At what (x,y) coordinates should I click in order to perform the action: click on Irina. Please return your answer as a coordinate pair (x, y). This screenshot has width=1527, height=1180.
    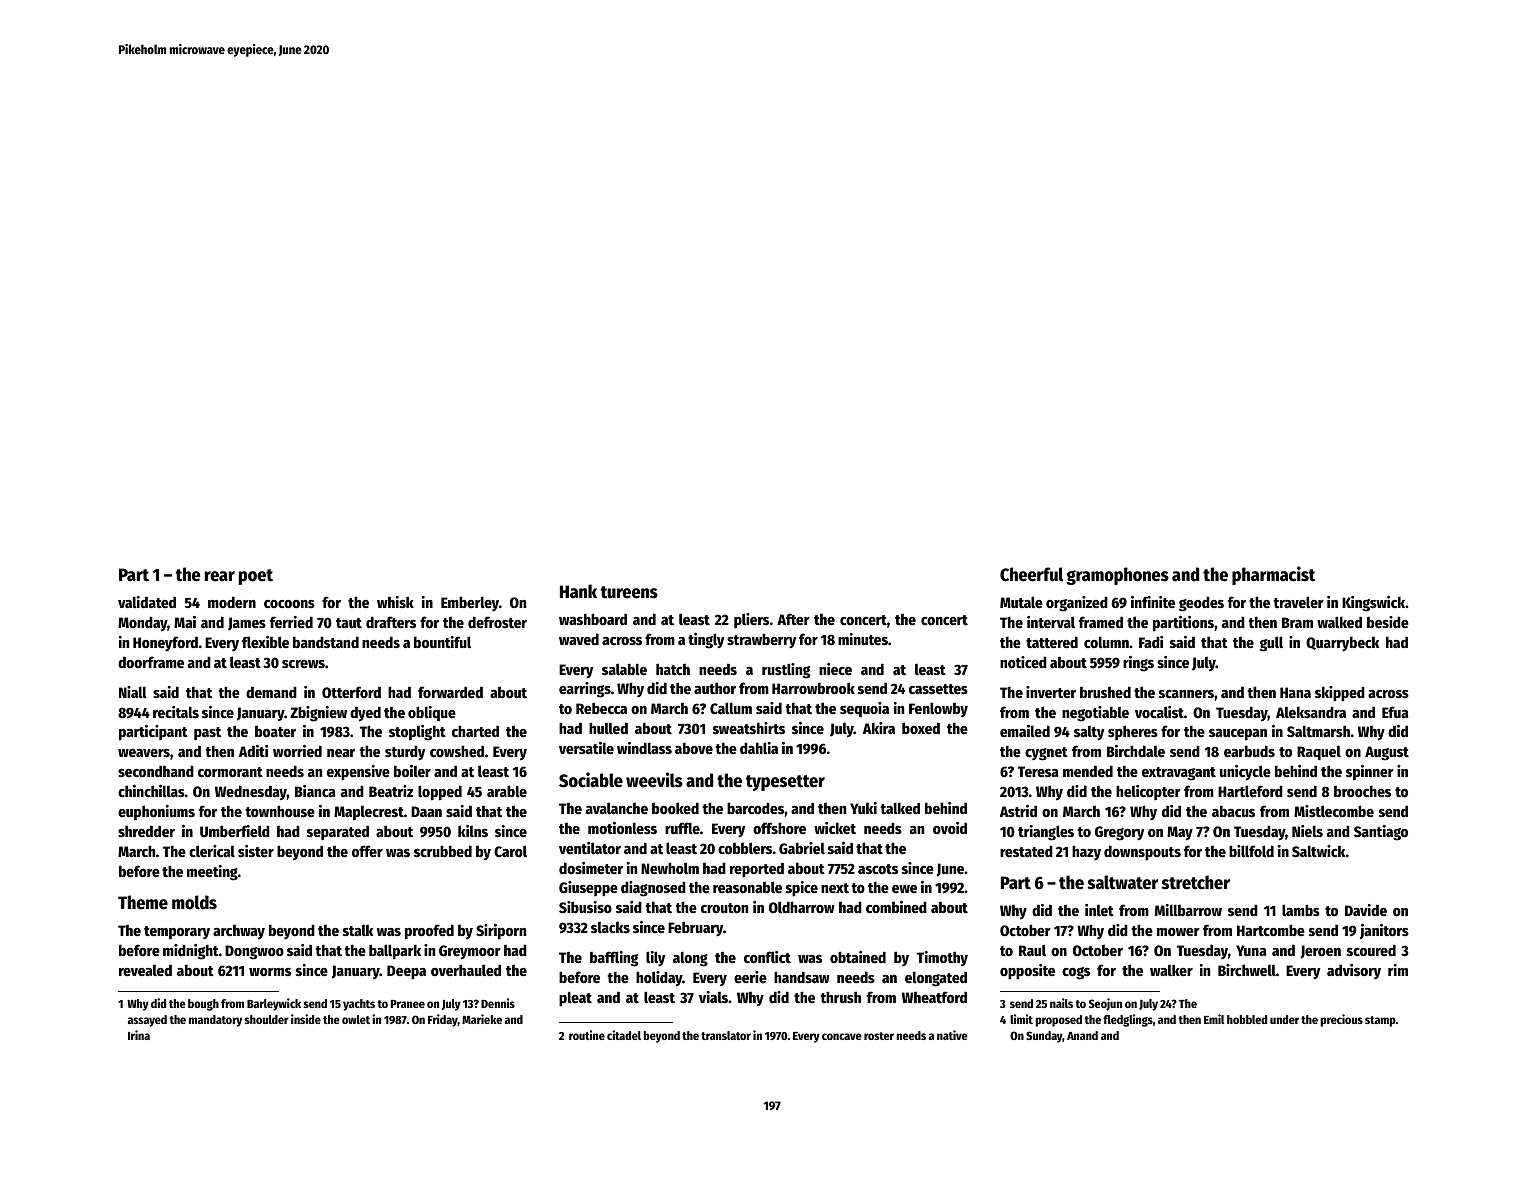
    Looking at the image, I should click on (139, 1035).
